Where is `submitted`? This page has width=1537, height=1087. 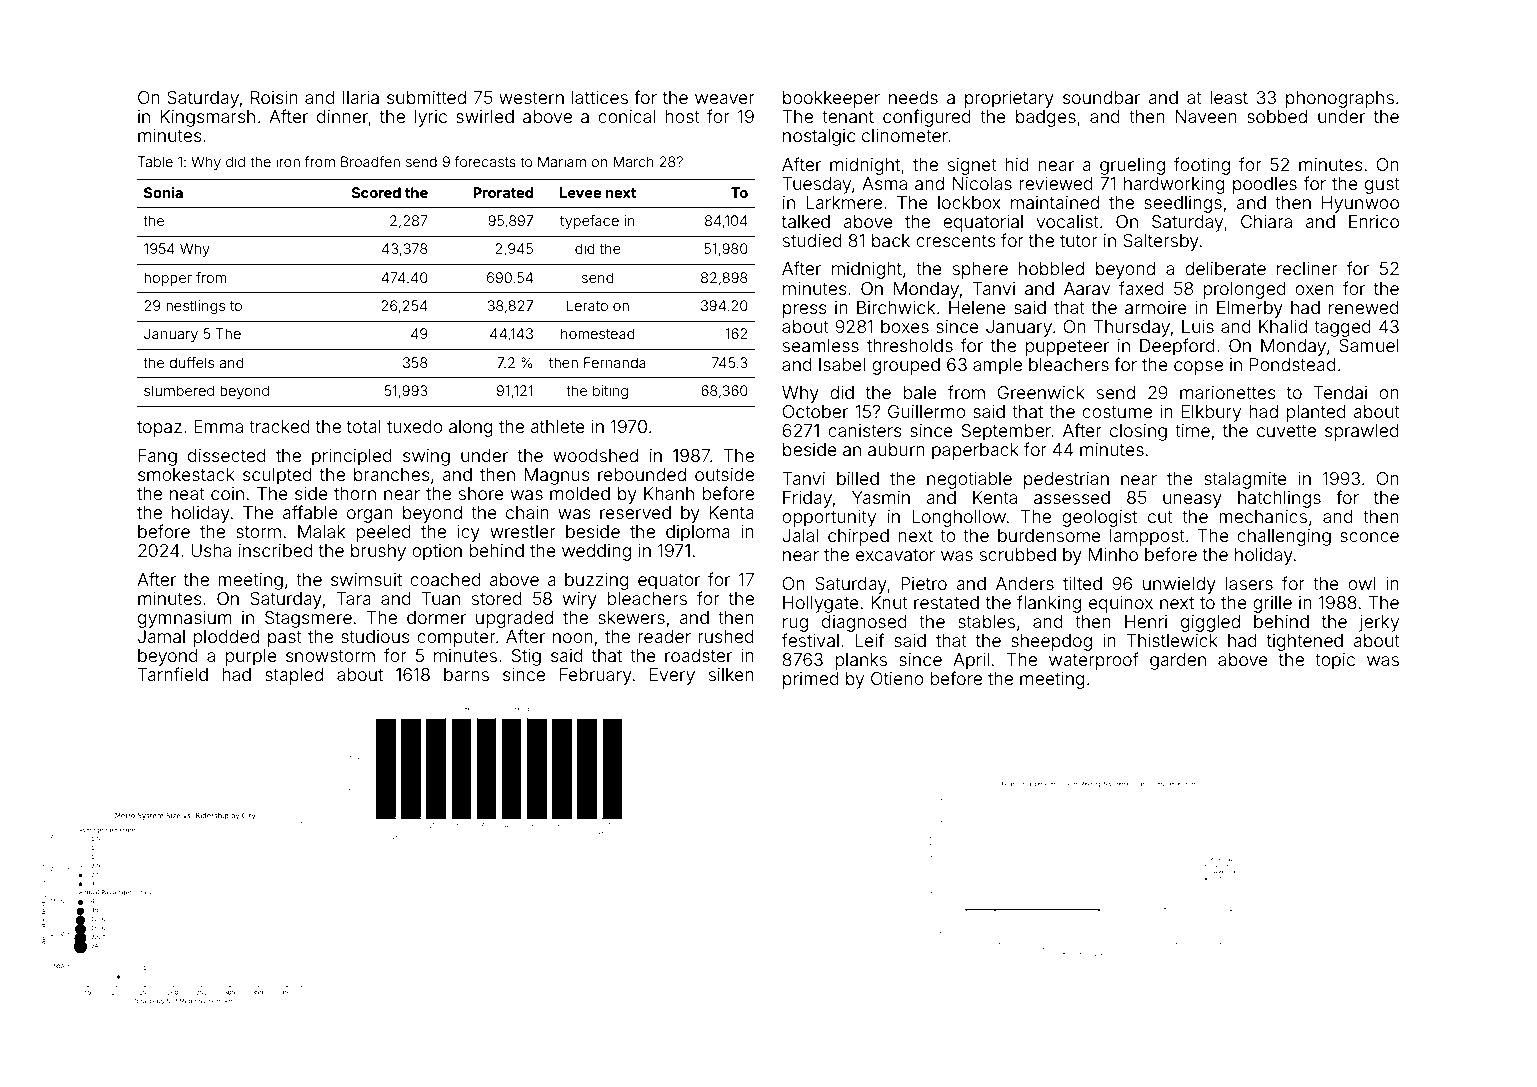
submitted is located at coordinates (426, 97).
